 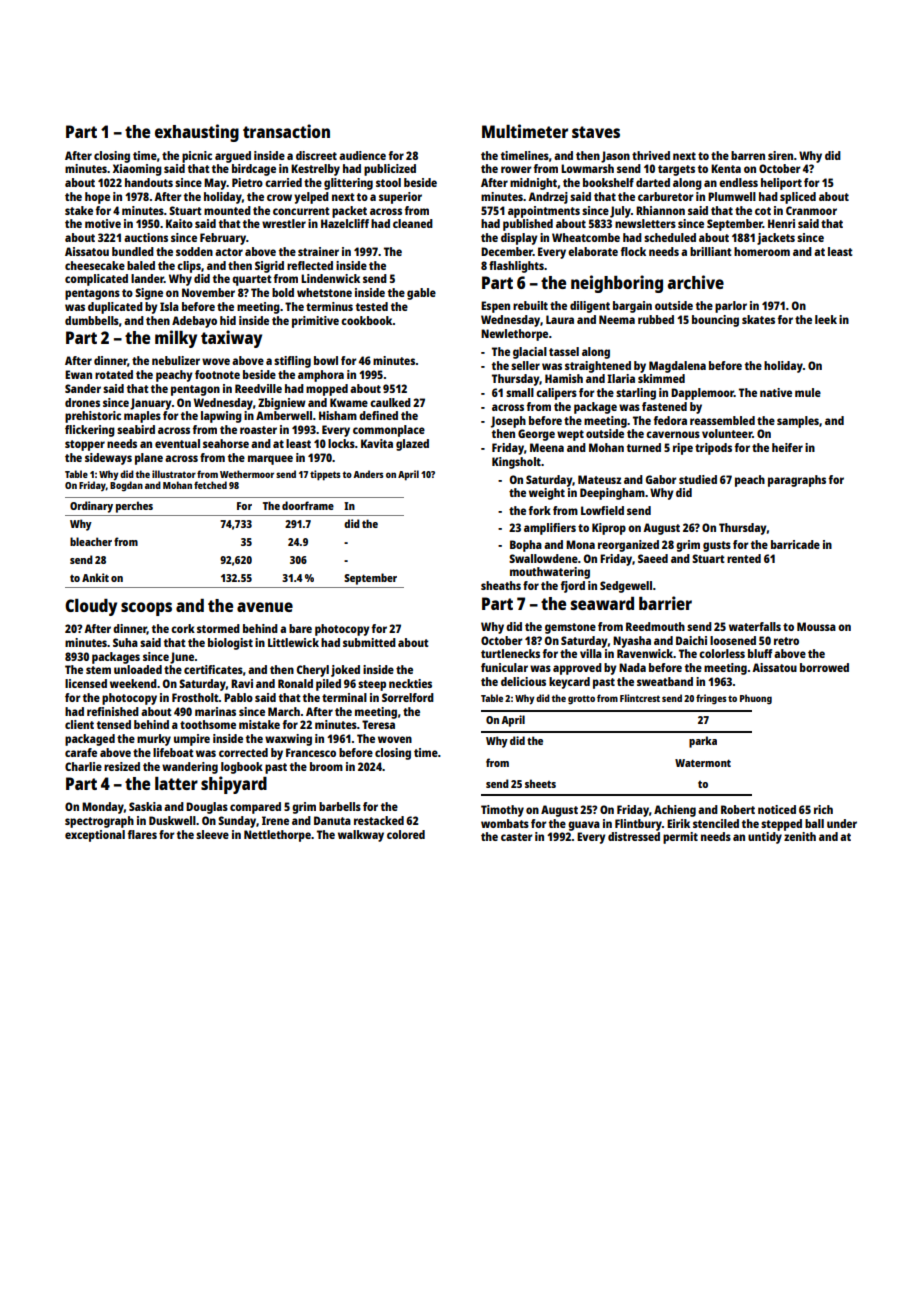 I want to click on hope, so click(x=97, y=198).
